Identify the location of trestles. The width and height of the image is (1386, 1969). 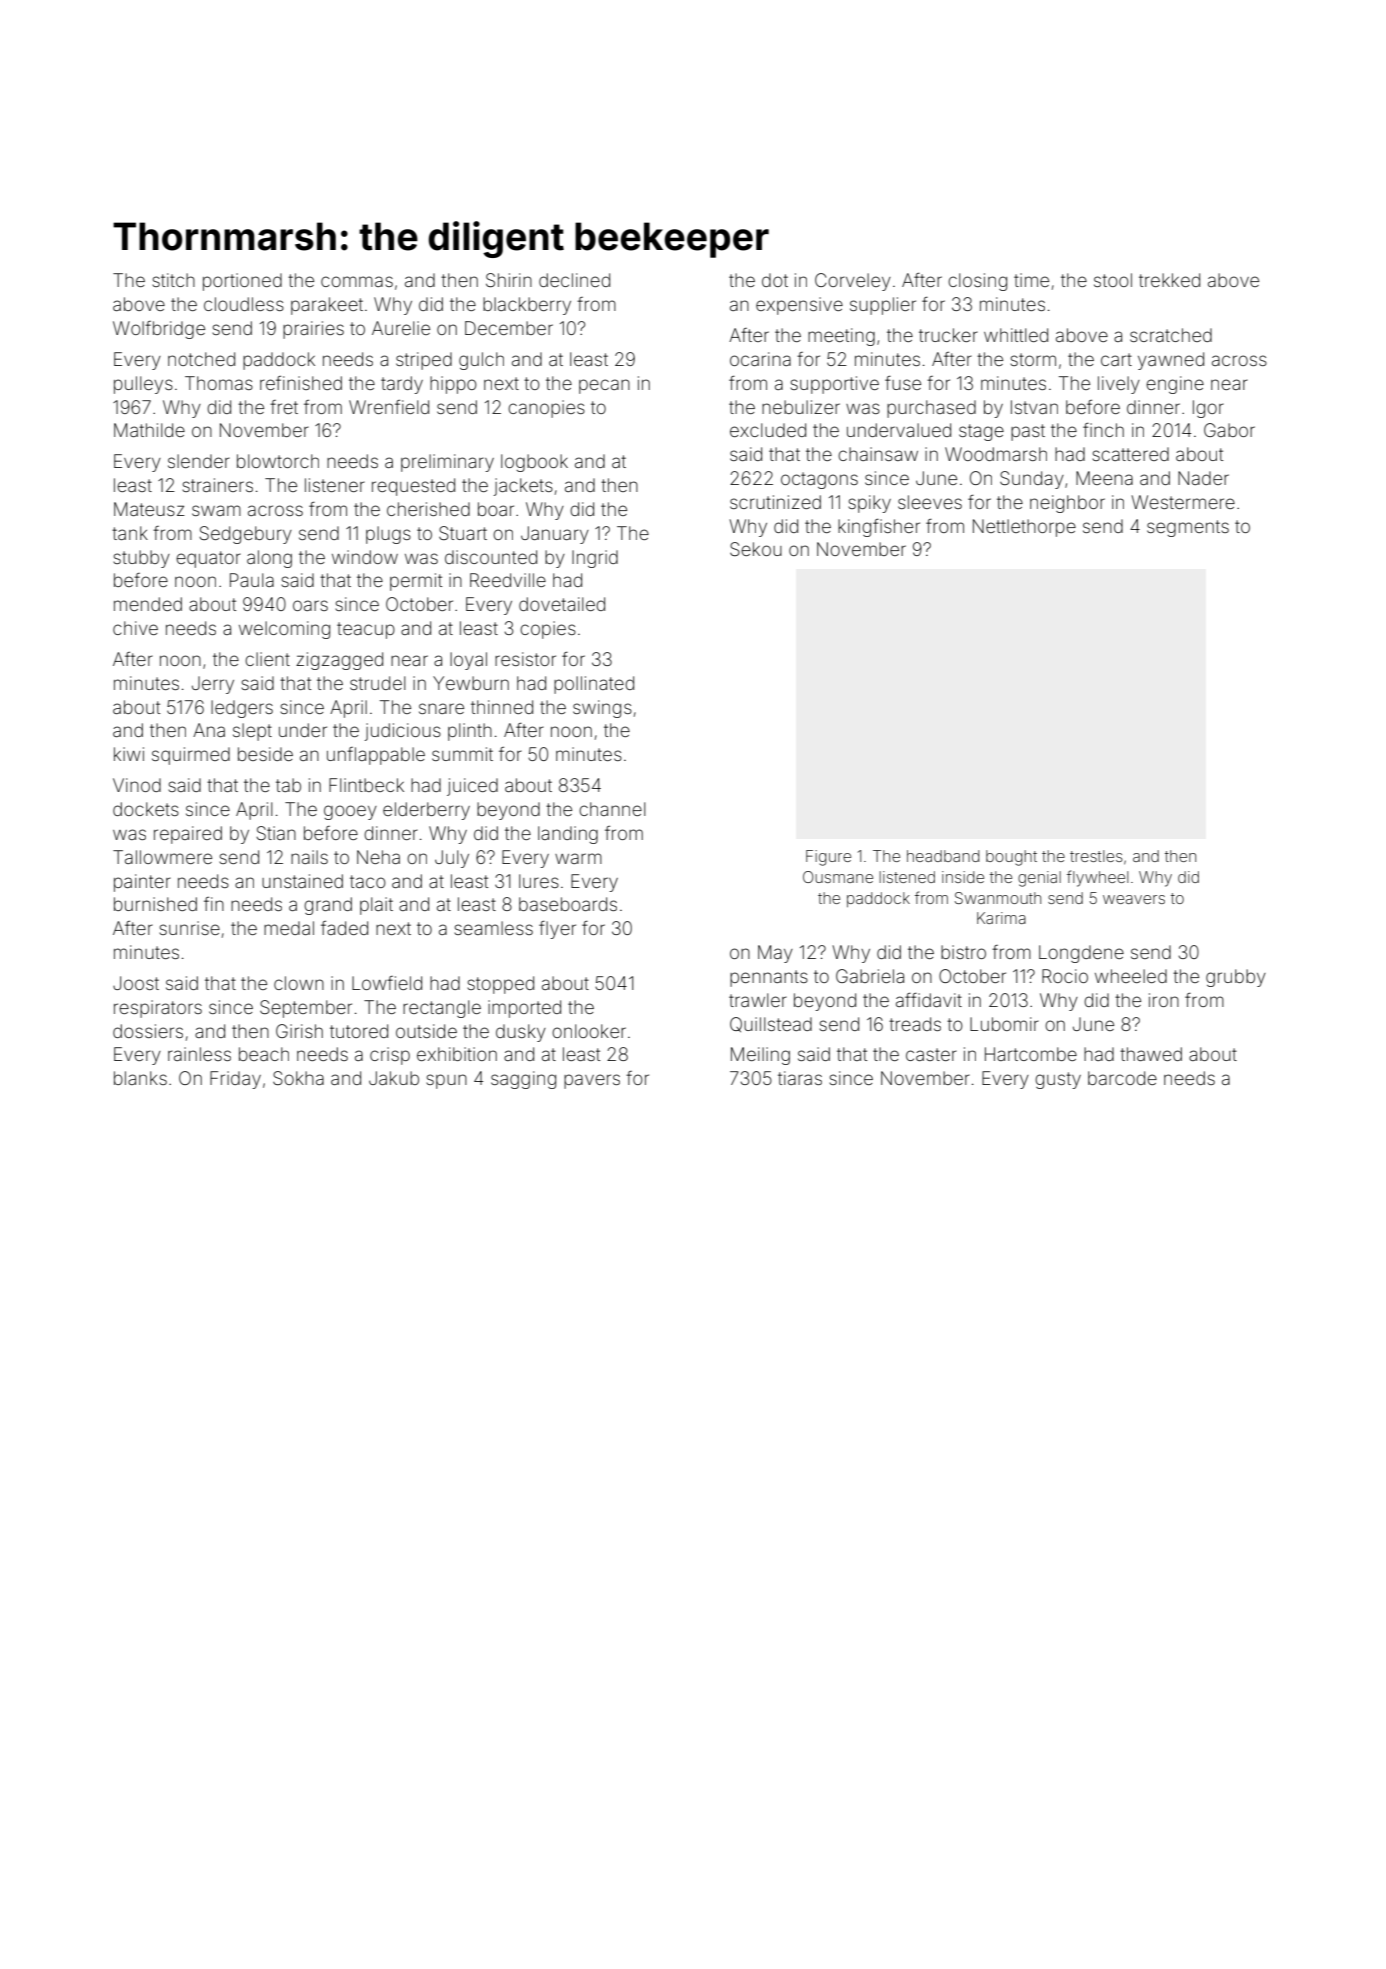
(1096, 856).
